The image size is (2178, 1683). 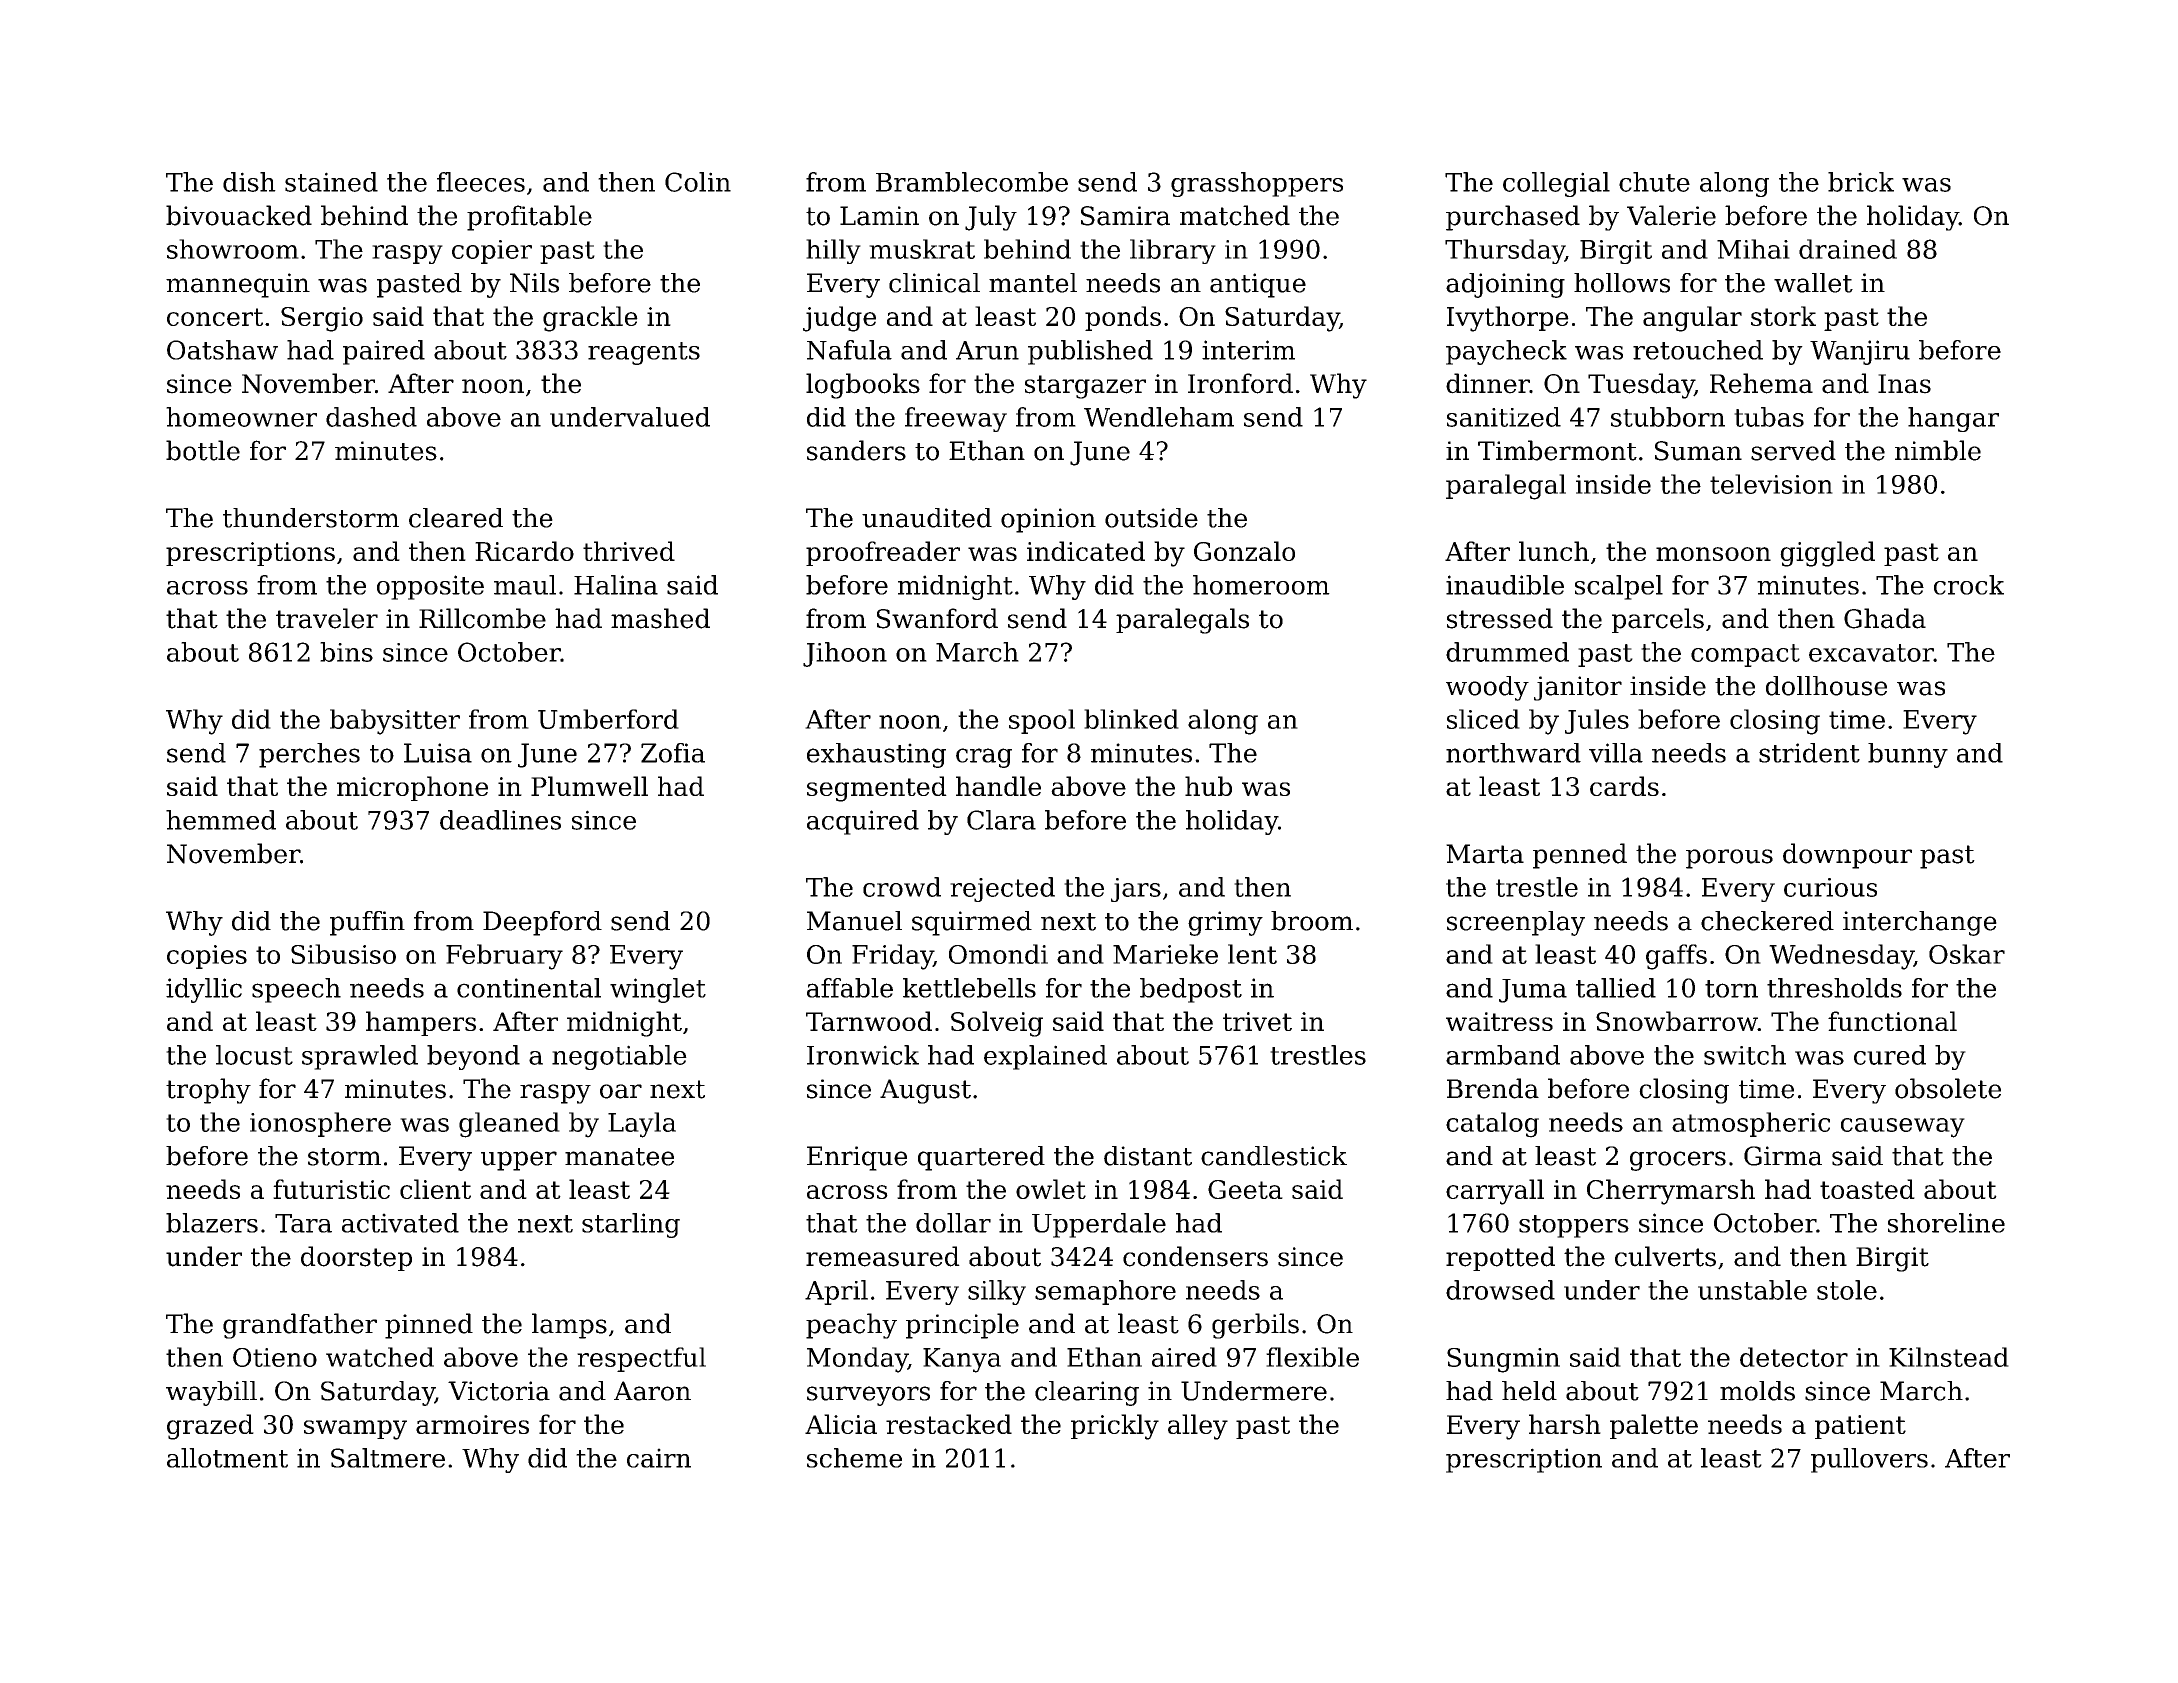 What do you see at coordinates (327, 618) in the page?
I see `traveler` at bounding box center [327, 618].
